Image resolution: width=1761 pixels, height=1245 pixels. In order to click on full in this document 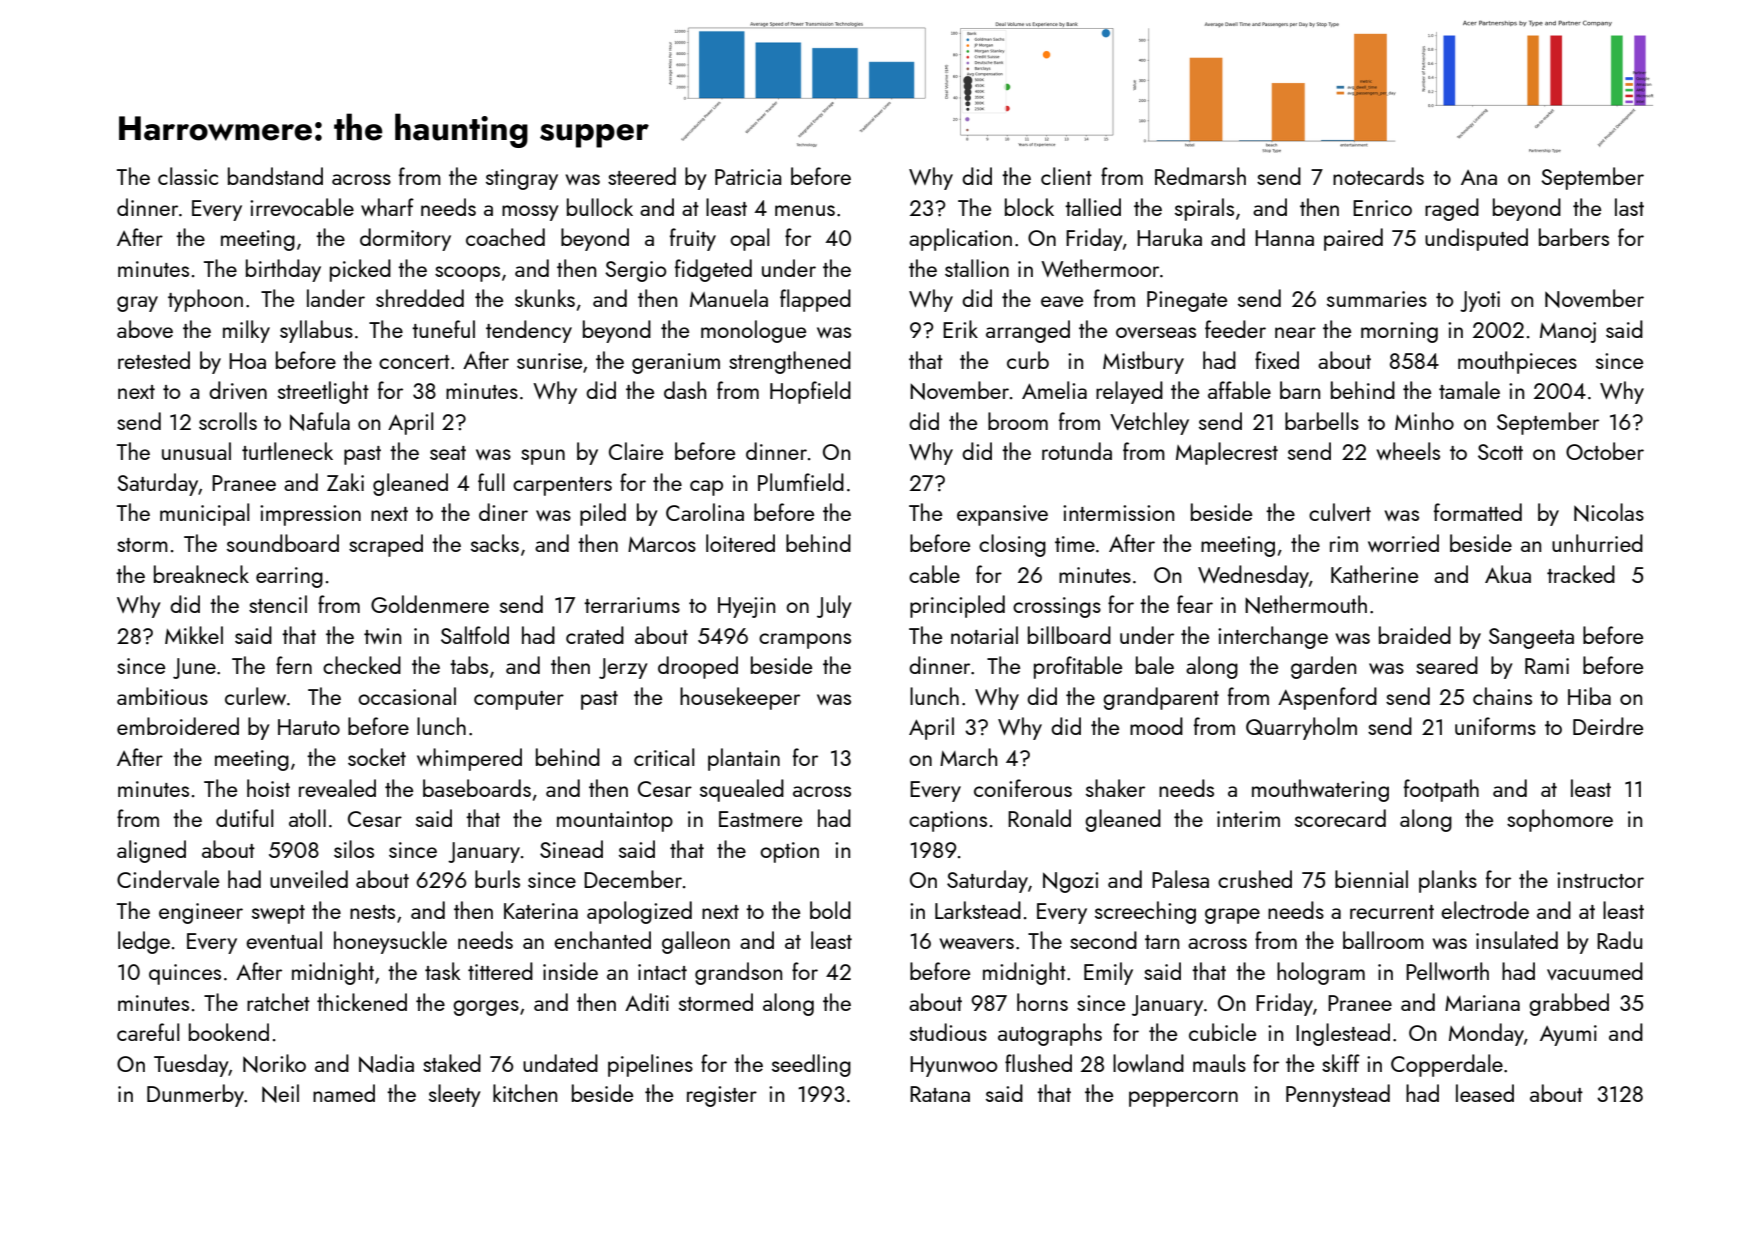, I will do `click(491, 482)`.
